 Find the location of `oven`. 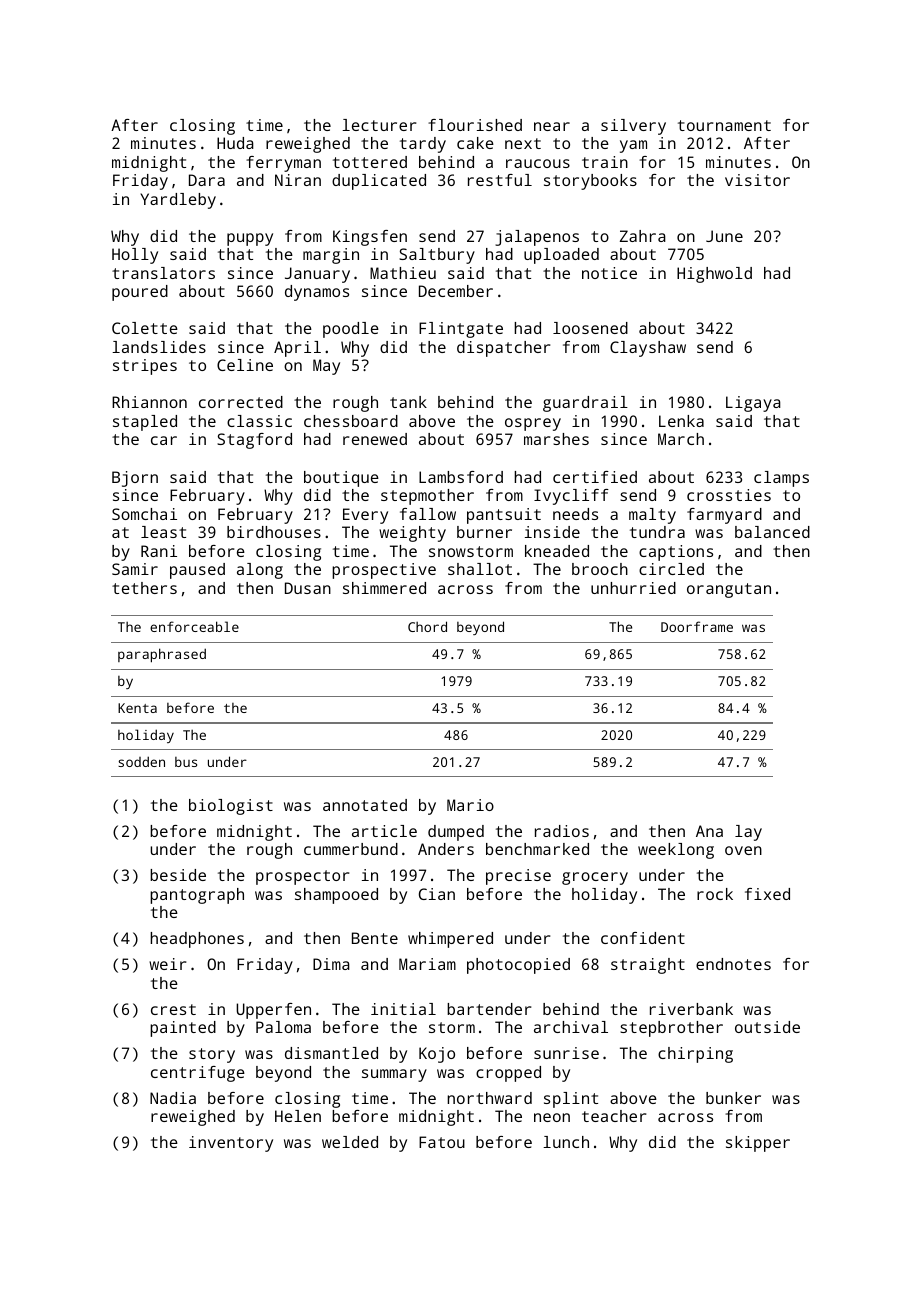

oven is located at coordinates (743, 850).
